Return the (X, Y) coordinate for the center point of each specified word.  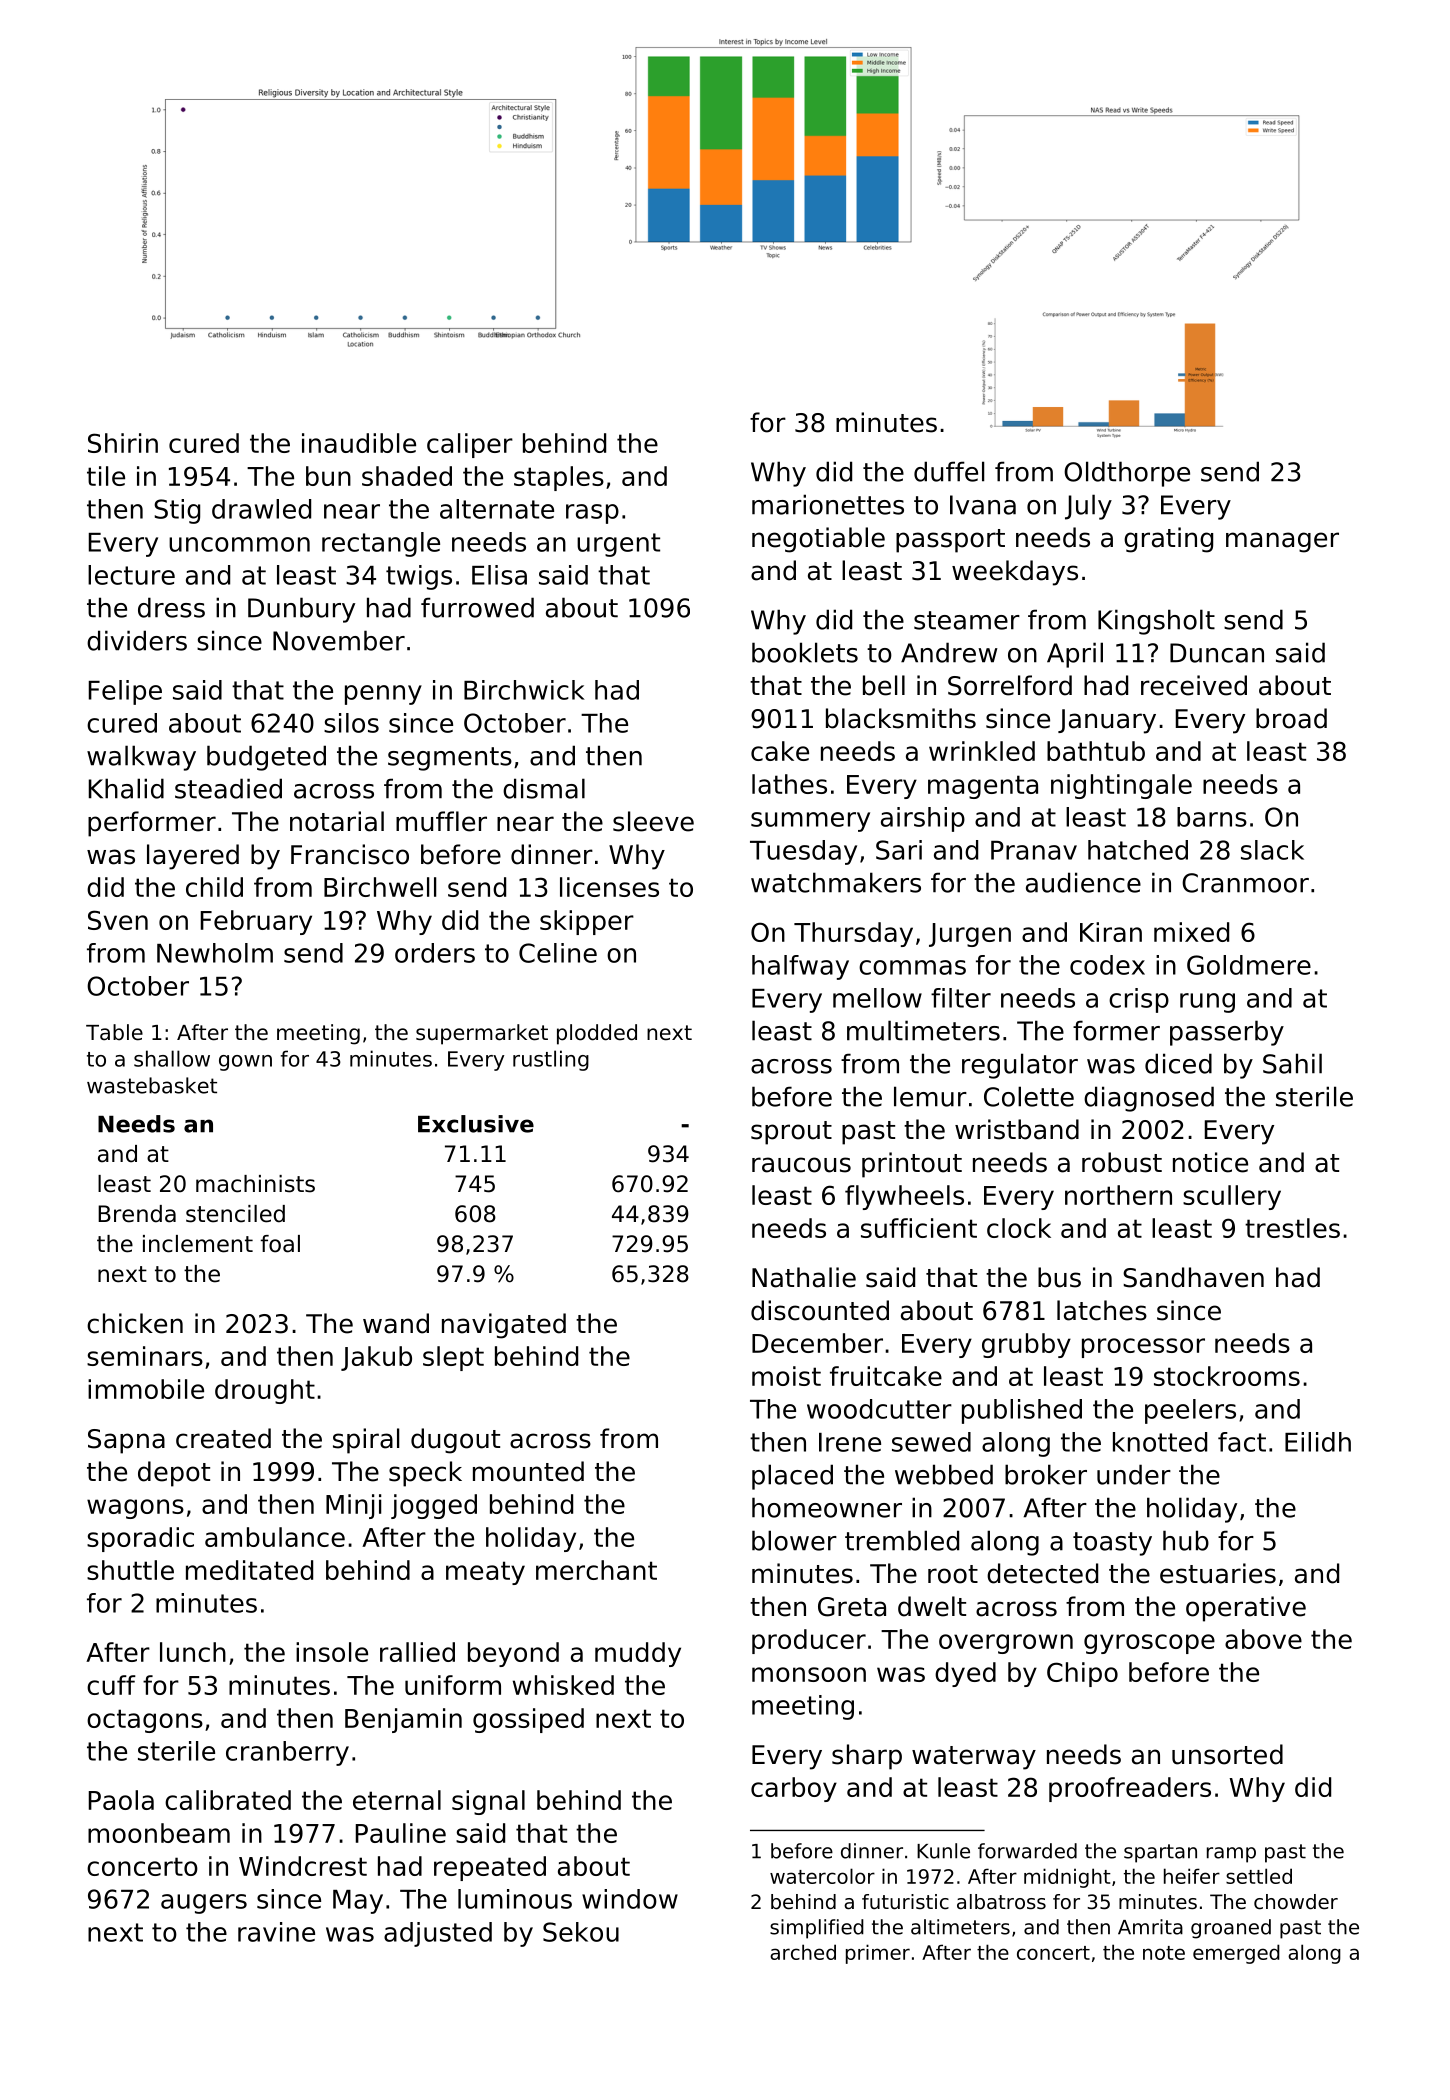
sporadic (140, 1539)
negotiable (818, 540)
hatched (1138, 850)
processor (1143, 1348)
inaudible (359, 443)
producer (809, 1641)
